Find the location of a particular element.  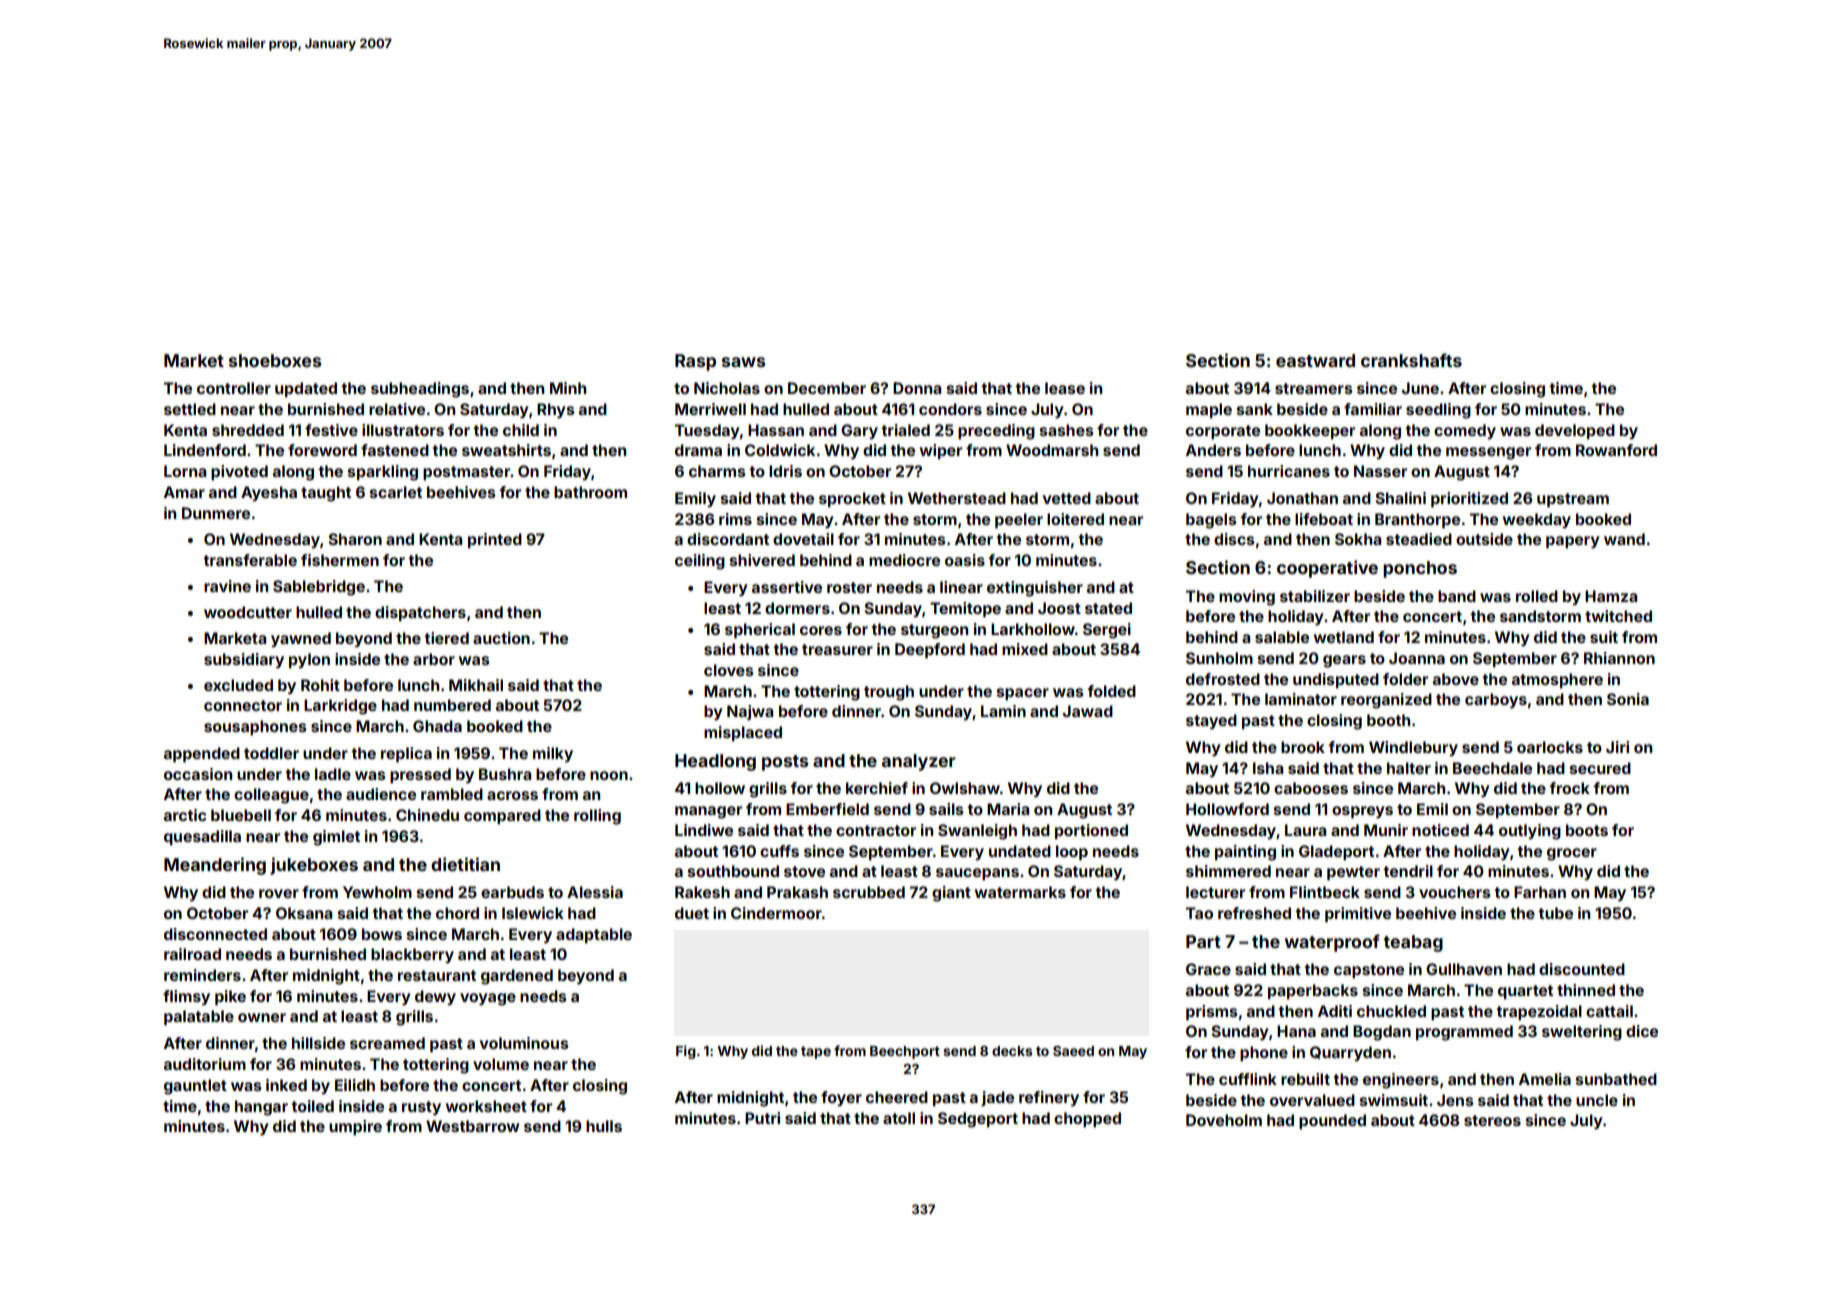

atoll is located at coordinates (899, 1118).
